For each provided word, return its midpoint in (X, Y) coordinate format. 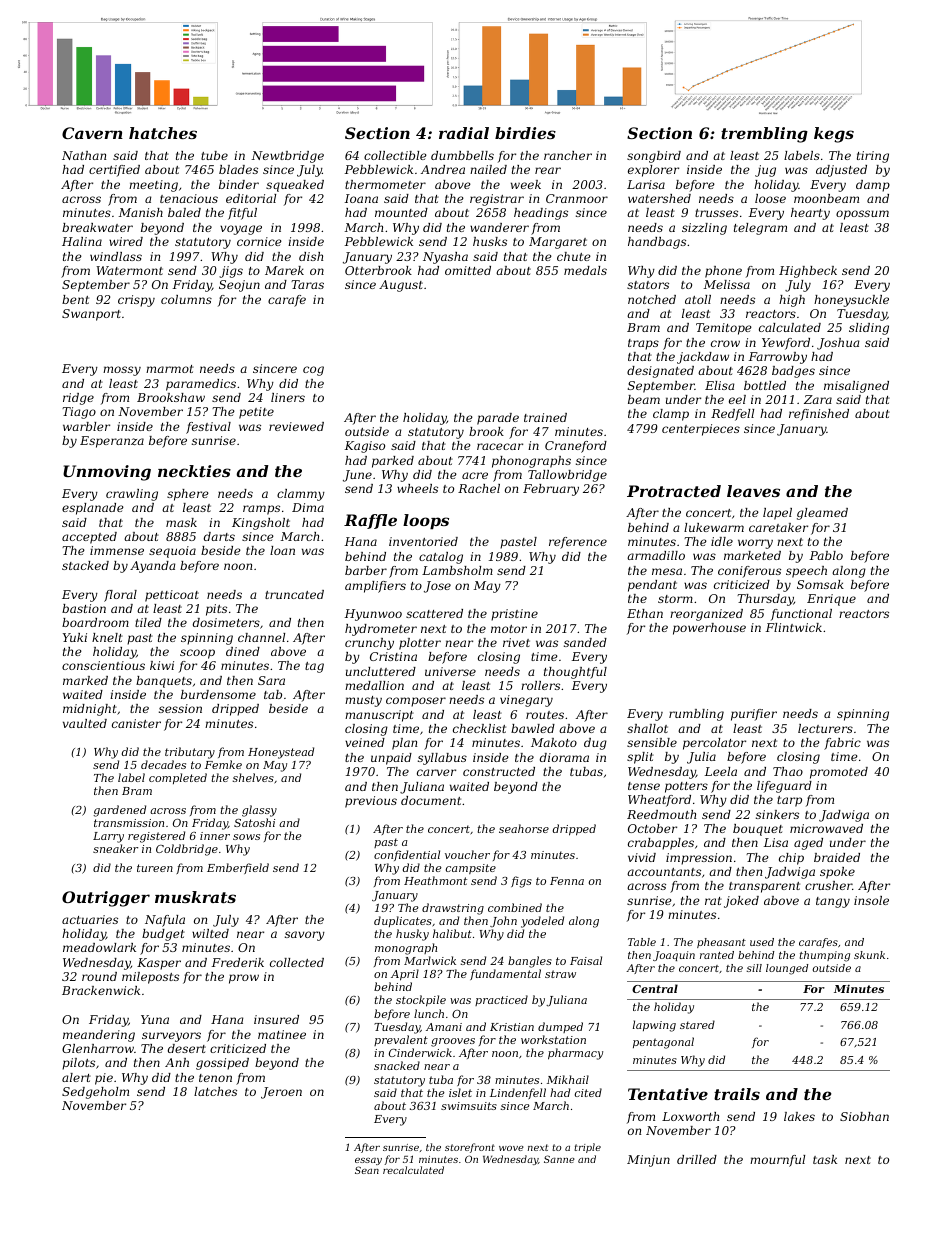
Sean (367, 1170)
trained (545, 417)
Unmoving (107, 473)
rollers (540, 685)
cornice (259, 241)
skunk (869, 955)
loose (770, 198)
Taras (307, 284)
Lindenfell (518, 1093)
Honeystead (281, 753)
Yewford (786, 344)
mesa (667, 571)
